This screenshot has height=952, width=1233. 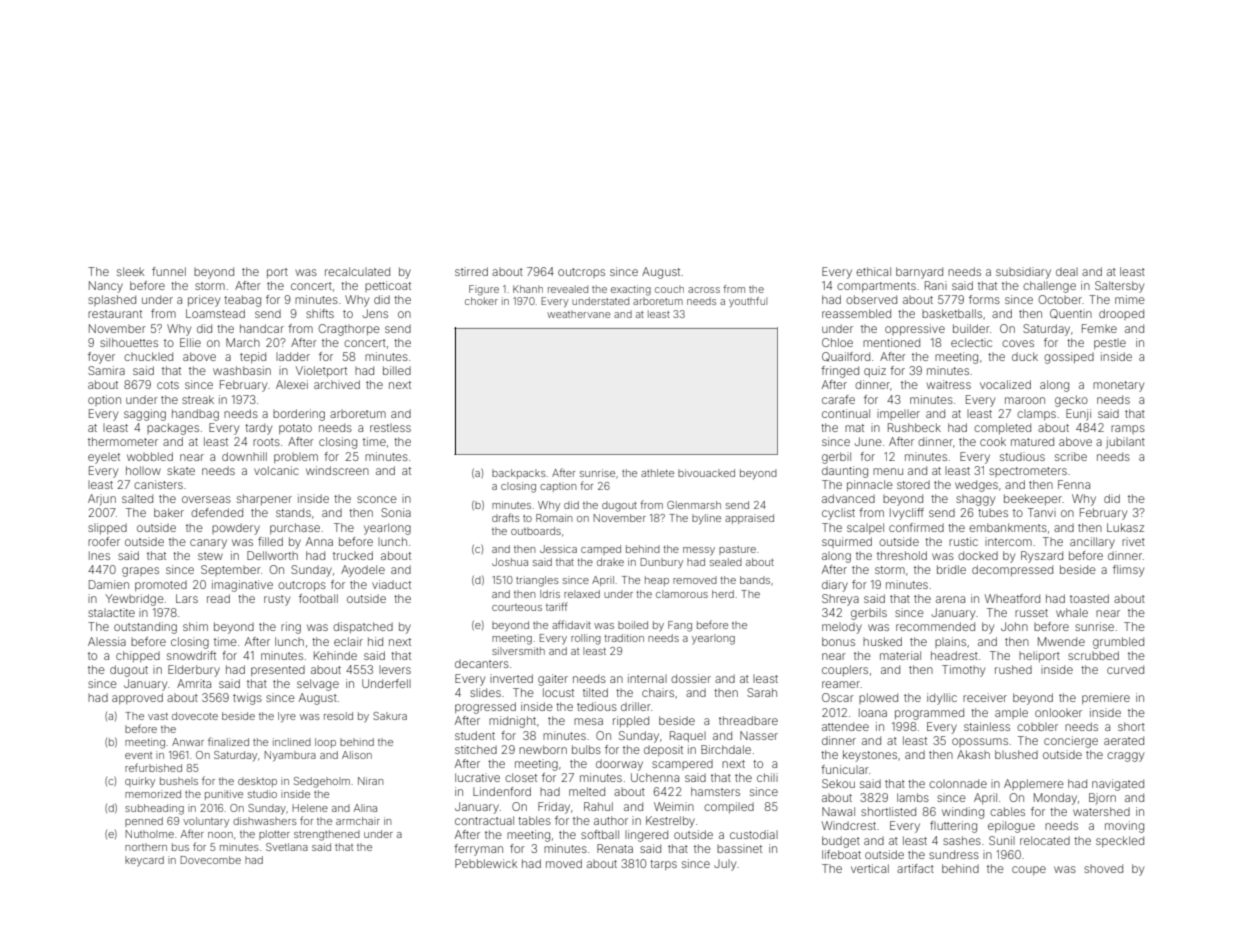 I want to click on sleek, so click(x=130, y=271).
